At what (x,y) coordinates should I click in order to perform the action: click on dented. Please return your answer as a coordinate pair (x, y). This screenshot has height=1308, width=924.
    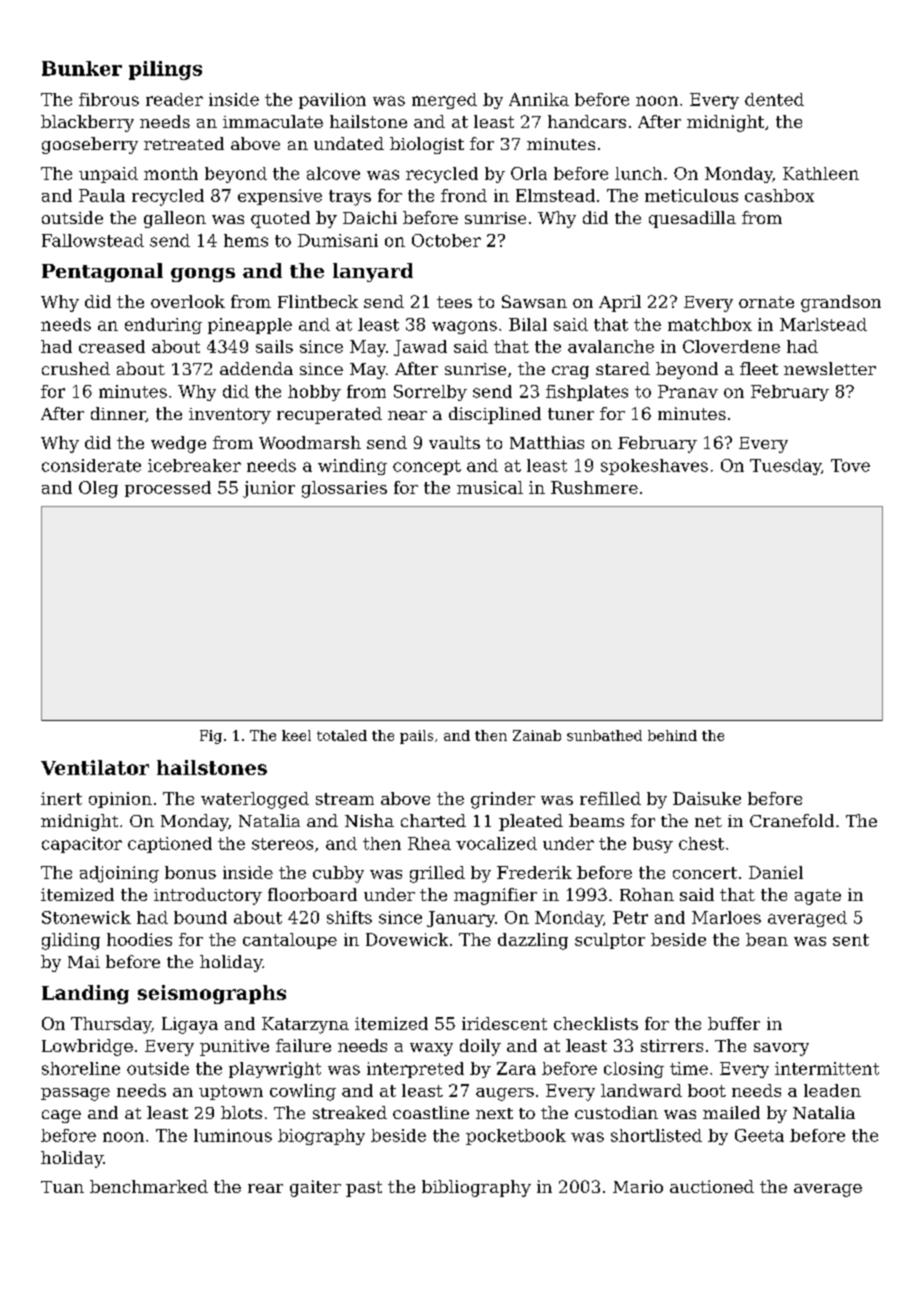
    Looking at the image, I should click on (774, 99).
